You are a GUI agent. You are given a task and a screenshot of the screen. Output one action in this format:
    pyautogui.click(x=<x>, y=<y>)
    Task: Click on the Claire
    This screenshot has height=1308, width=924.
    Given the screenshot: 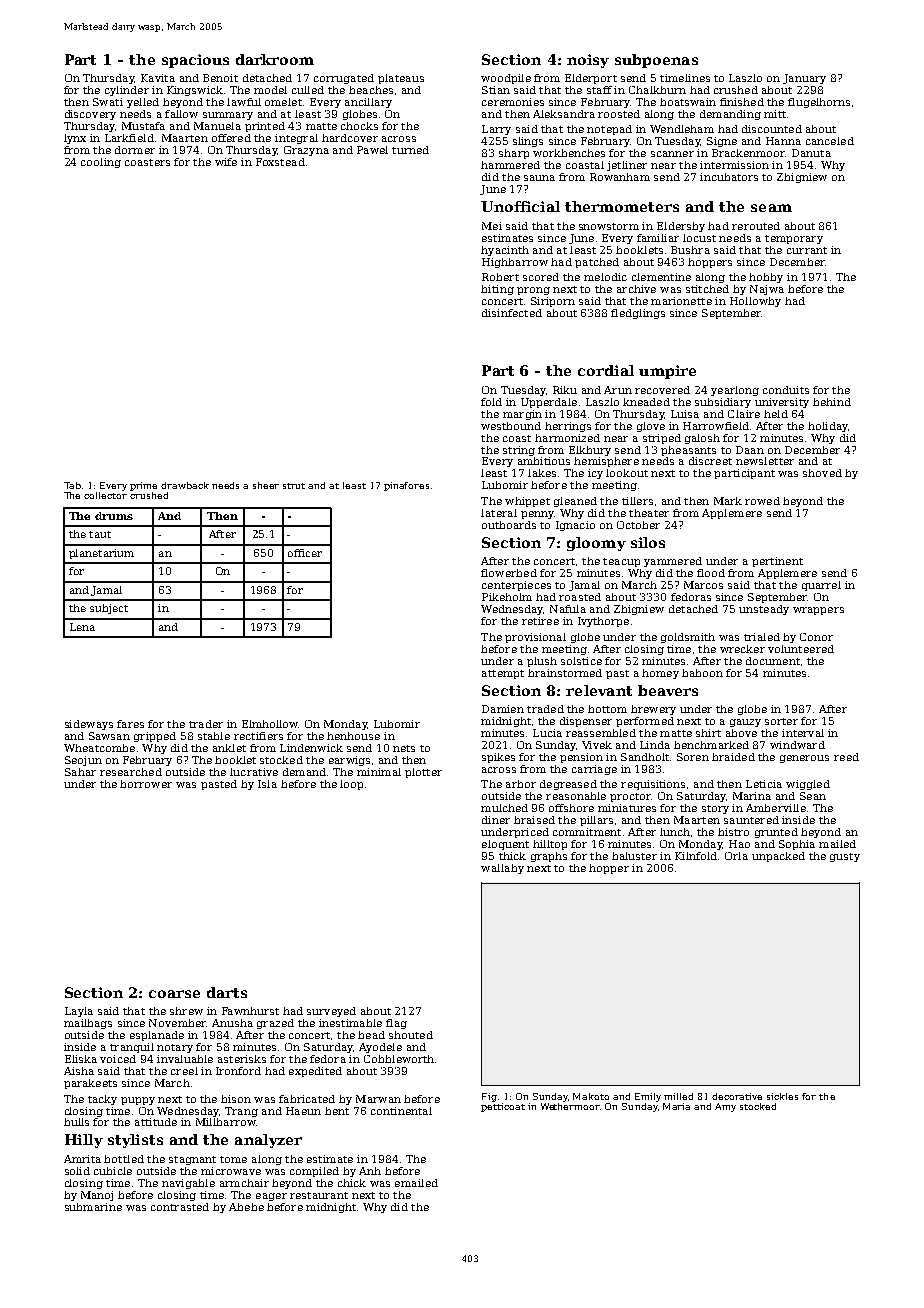 What is the action you would take?
    pyautogui.click(x=744, y=414)
